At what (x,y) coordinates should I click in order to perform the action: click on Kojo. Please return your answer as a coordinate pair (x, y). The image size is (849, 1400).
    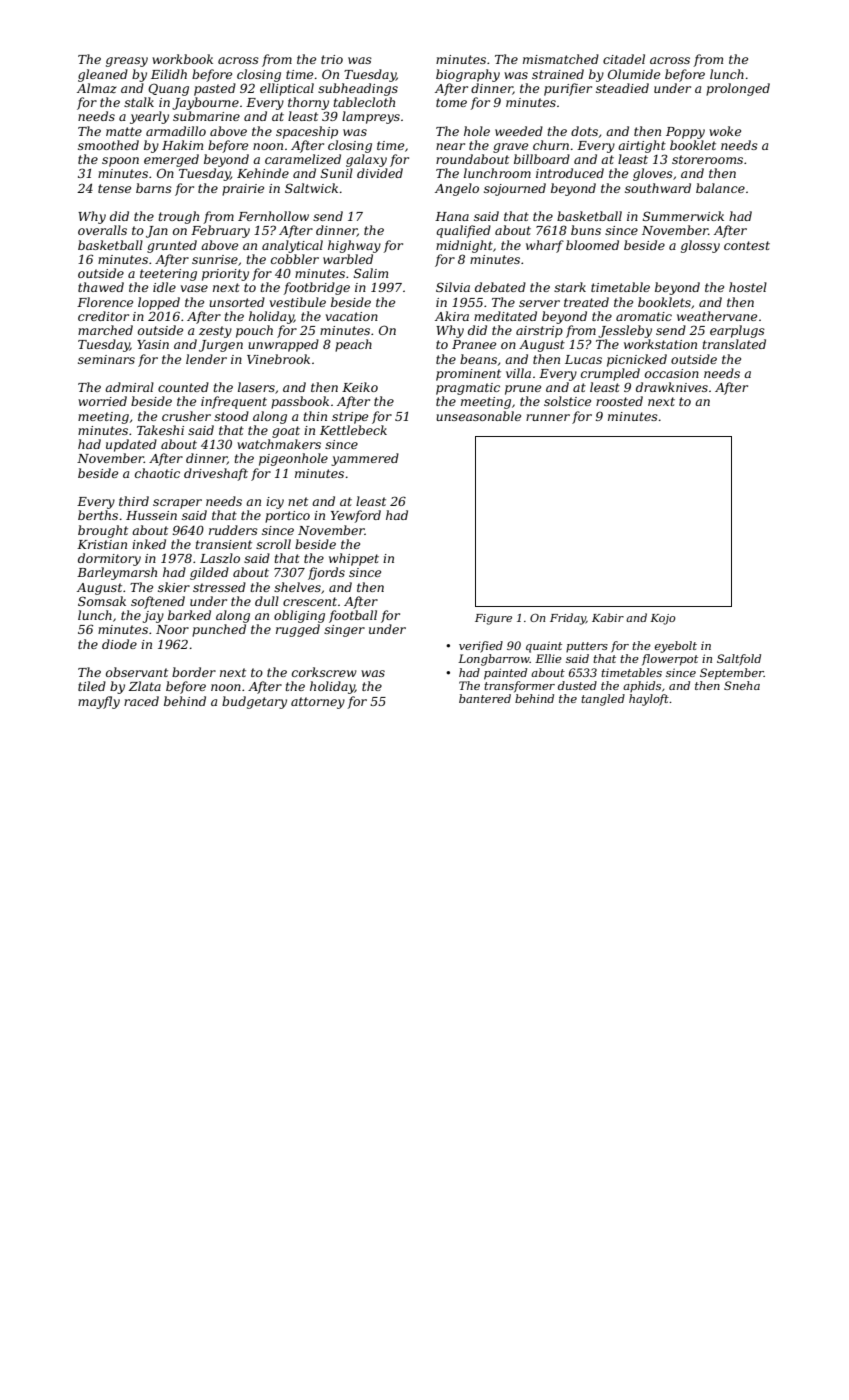
    Looking at the image, I should click on (663, 619).
